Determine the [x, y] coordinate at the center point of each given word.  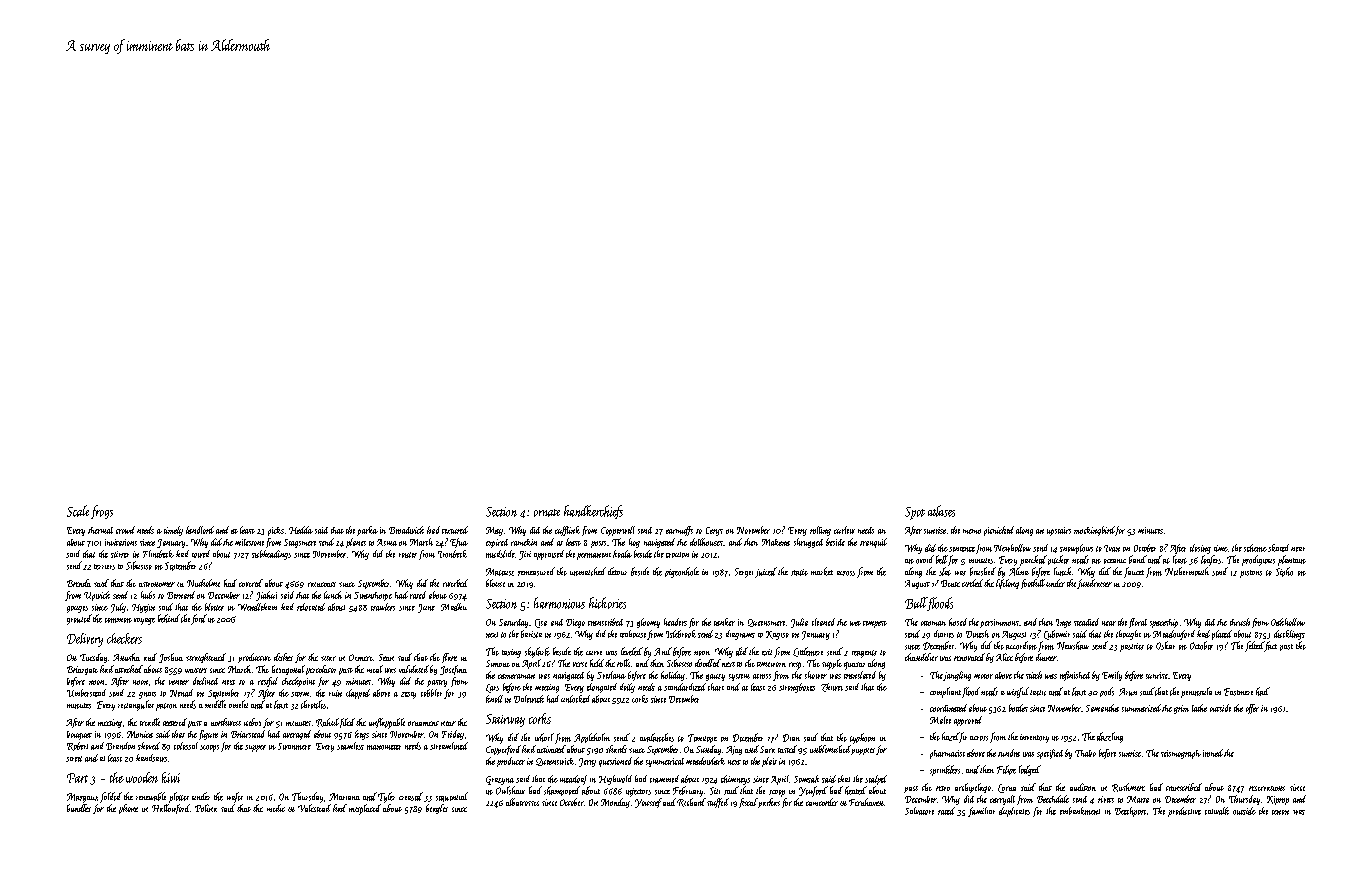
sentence [962, 549]
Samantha [1102, 708]
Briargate [82, 670]
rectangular [136, 705]
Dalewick [529, 699]
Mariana [344, 797]
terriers [104, 567]
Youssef [648, 803]
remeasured [536, 571]
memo [972, 531]
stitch [1034, 675]
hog [634, 543]
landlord [200, 530]
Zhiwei [832, 687]
